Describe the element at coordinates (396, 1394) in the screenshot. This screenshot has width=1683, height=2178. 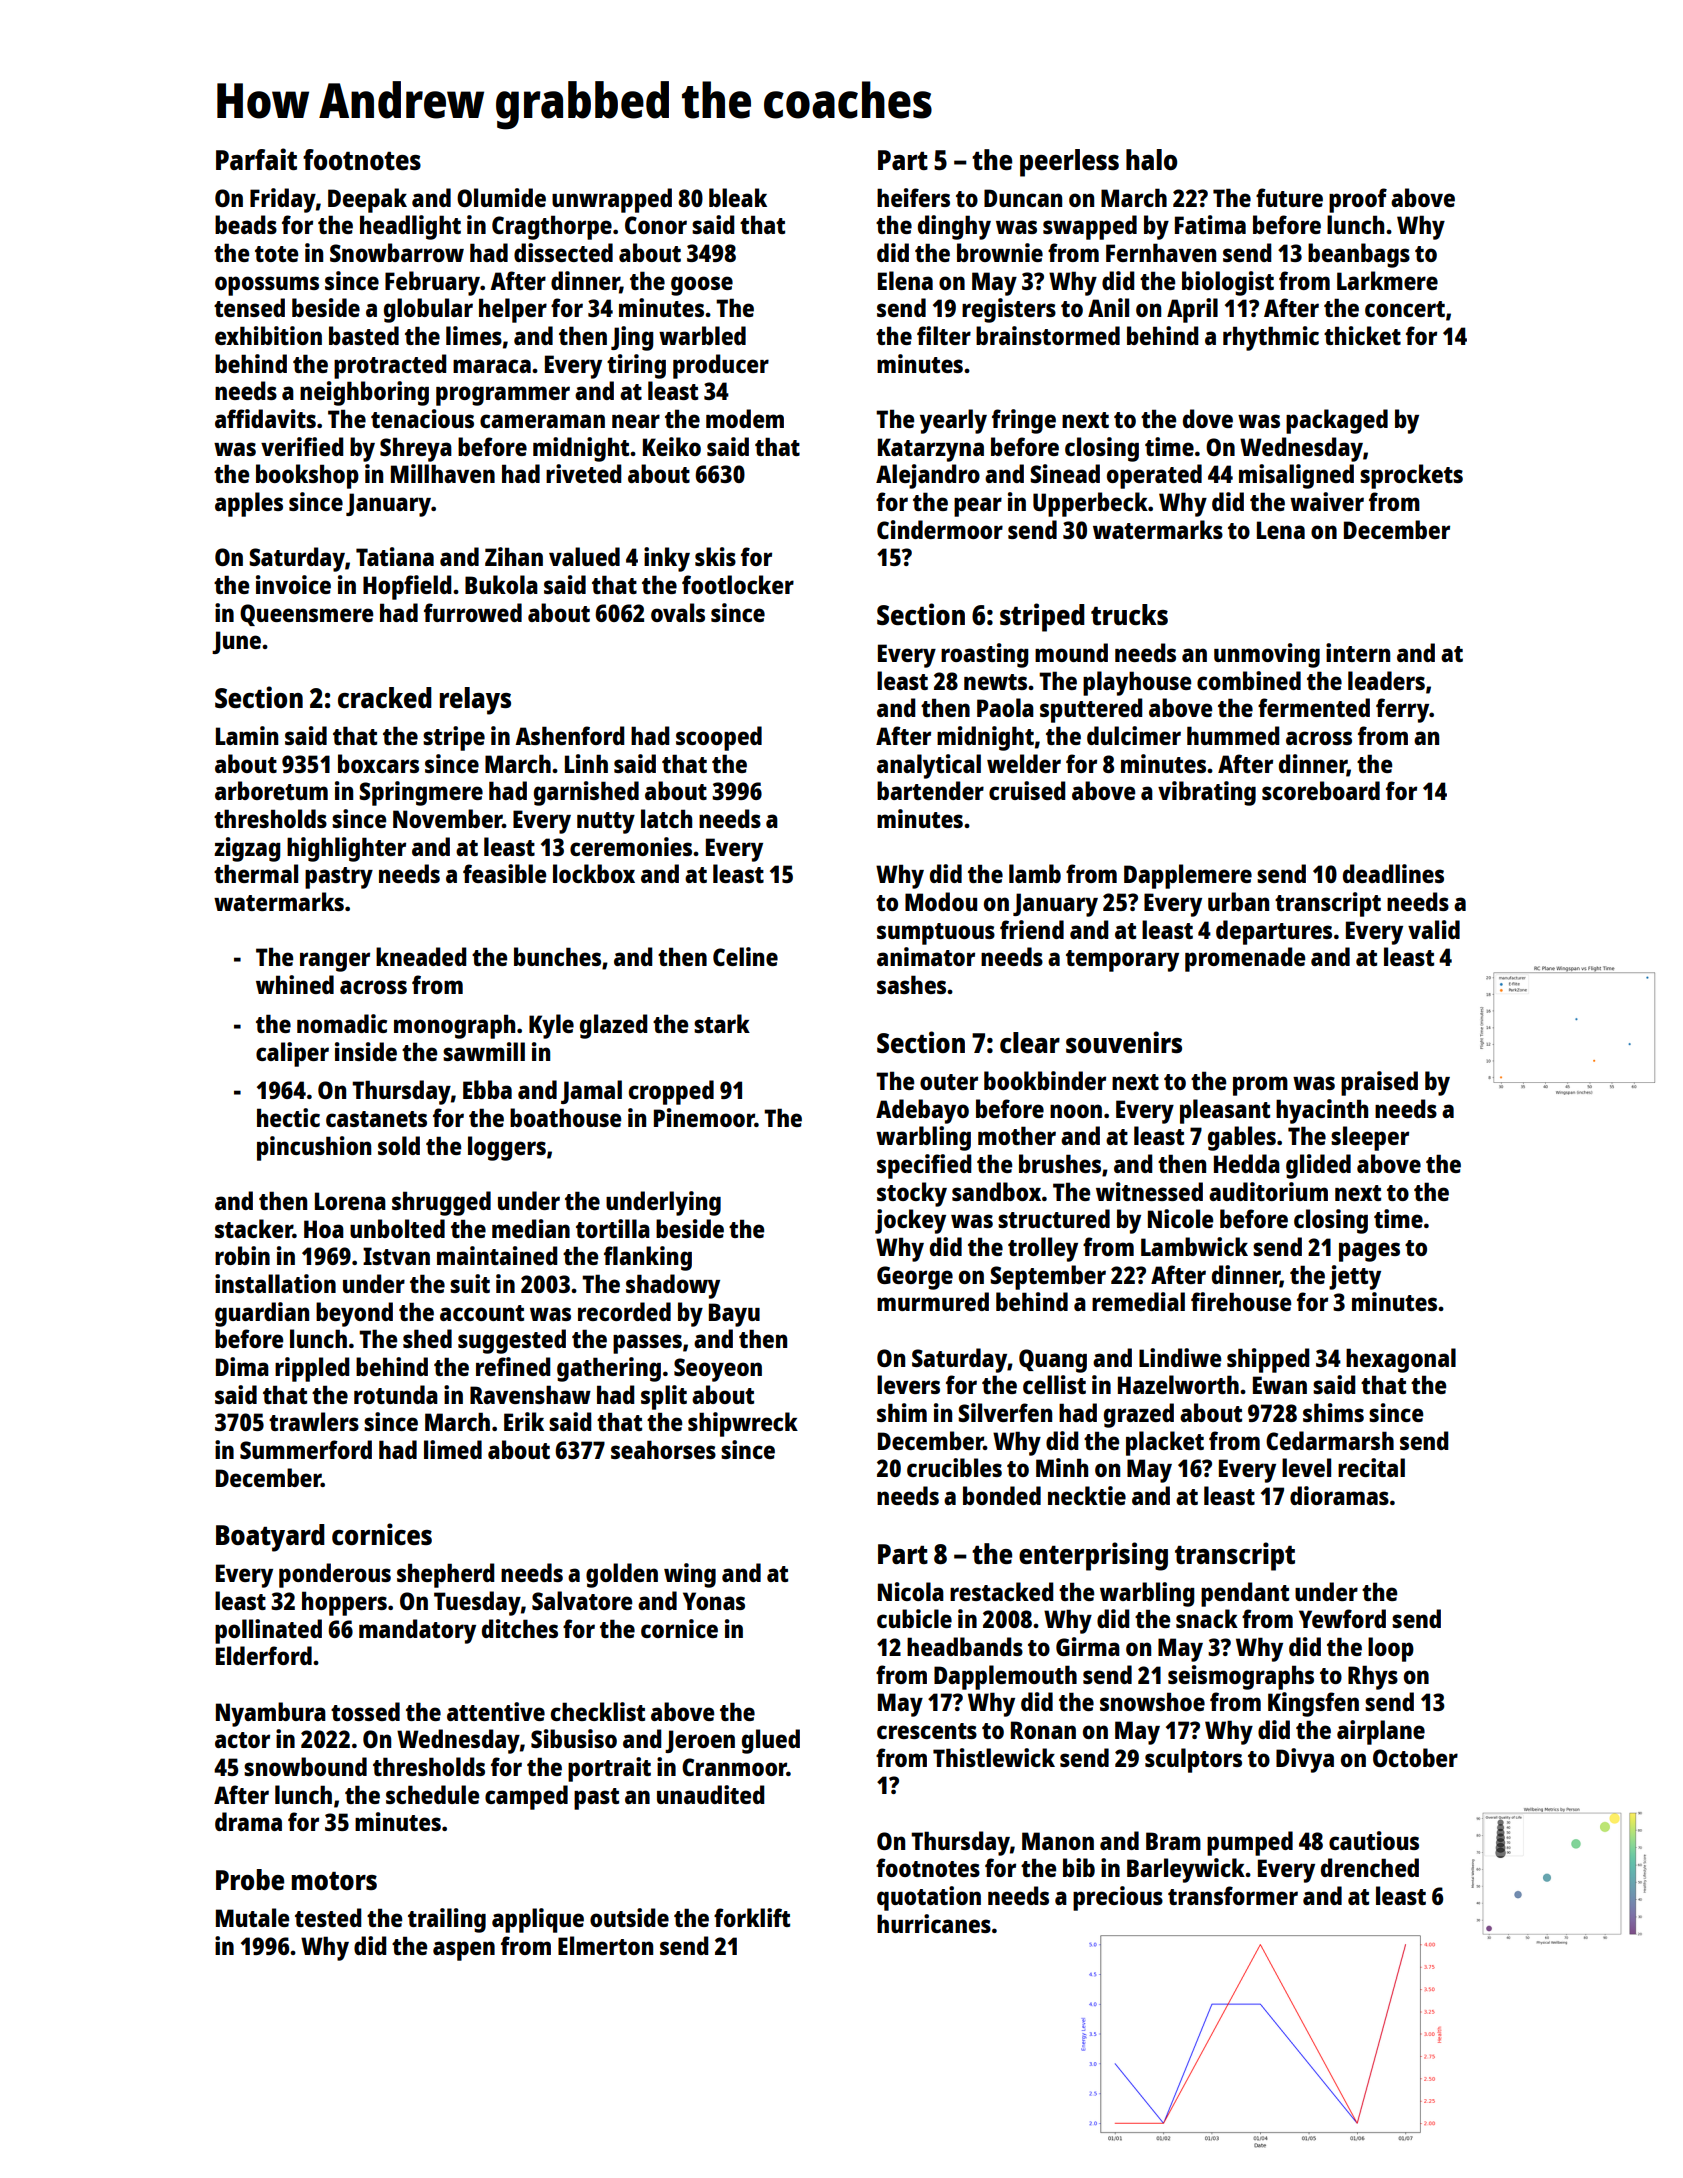
I see `rotunda` at that location.
